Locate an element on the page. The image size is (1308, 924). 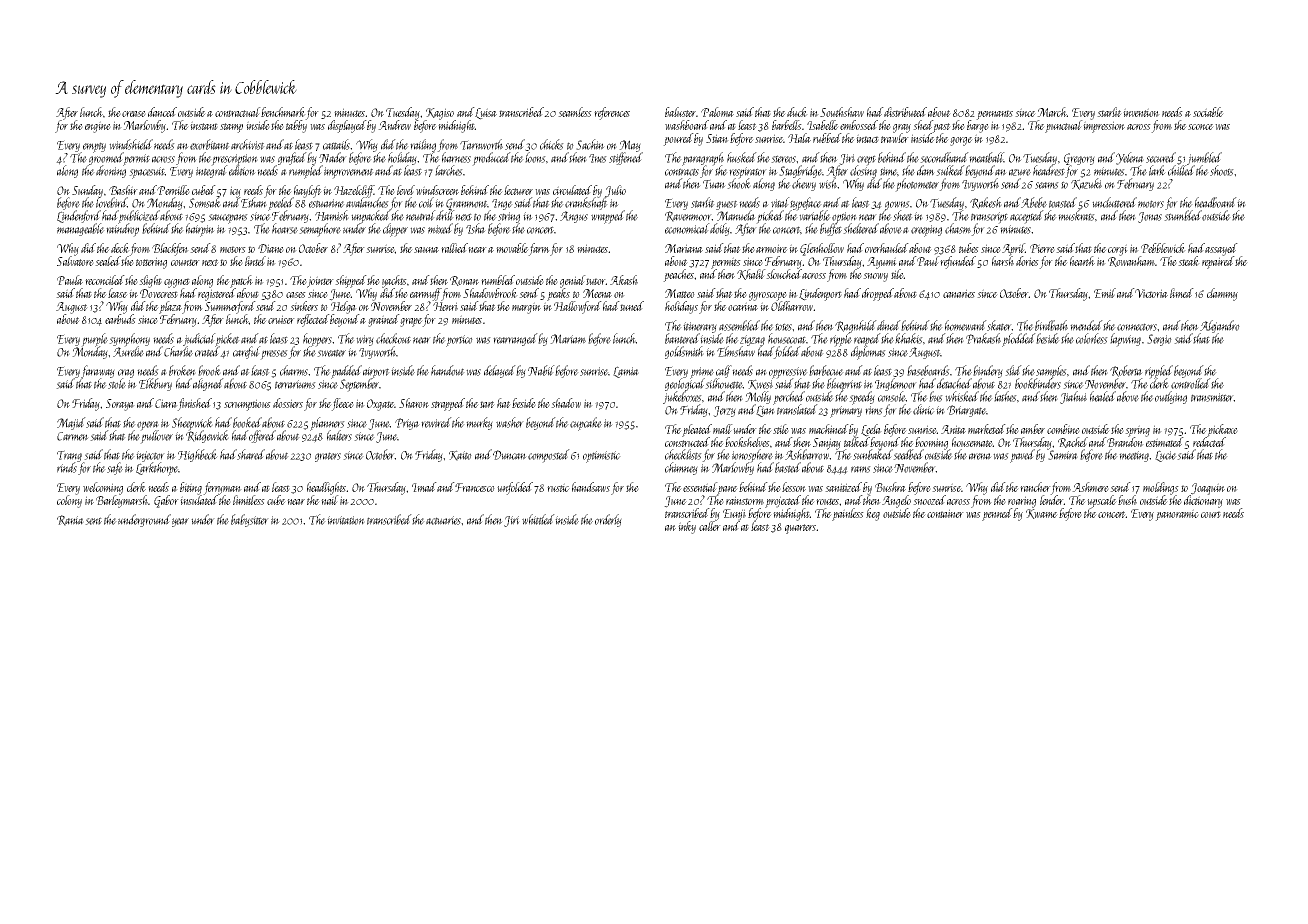
Elmshaw is located at coordinates (736, 351).
